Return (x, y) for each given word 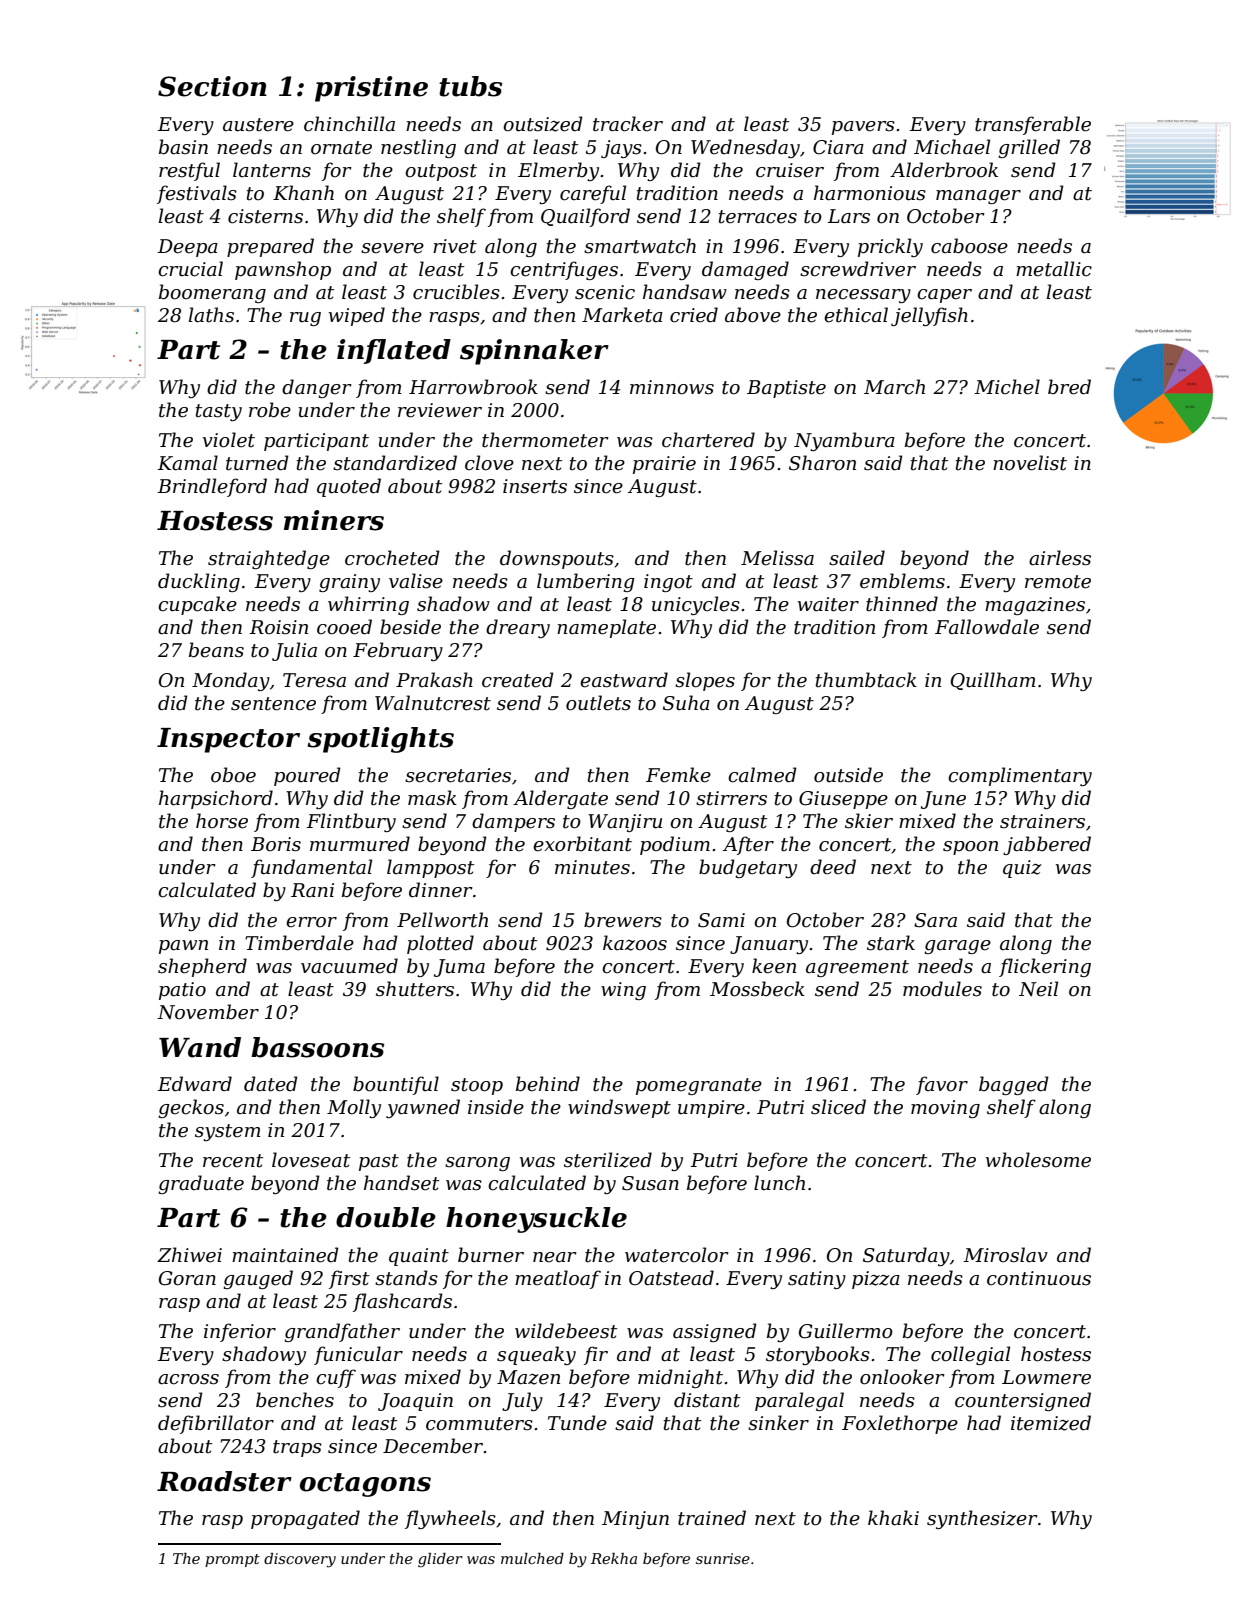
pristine (371, 89)
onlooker (902, 1377)
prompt (232, 1560)
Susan (650, 1183)
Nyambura (844, 441)
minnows (672, 387)
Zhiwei (189, 1255)
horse (222, 821)
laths (211, 315)
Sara (935, 920)
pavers (863, 128)
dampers (513, 822)
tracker (628, 124)
